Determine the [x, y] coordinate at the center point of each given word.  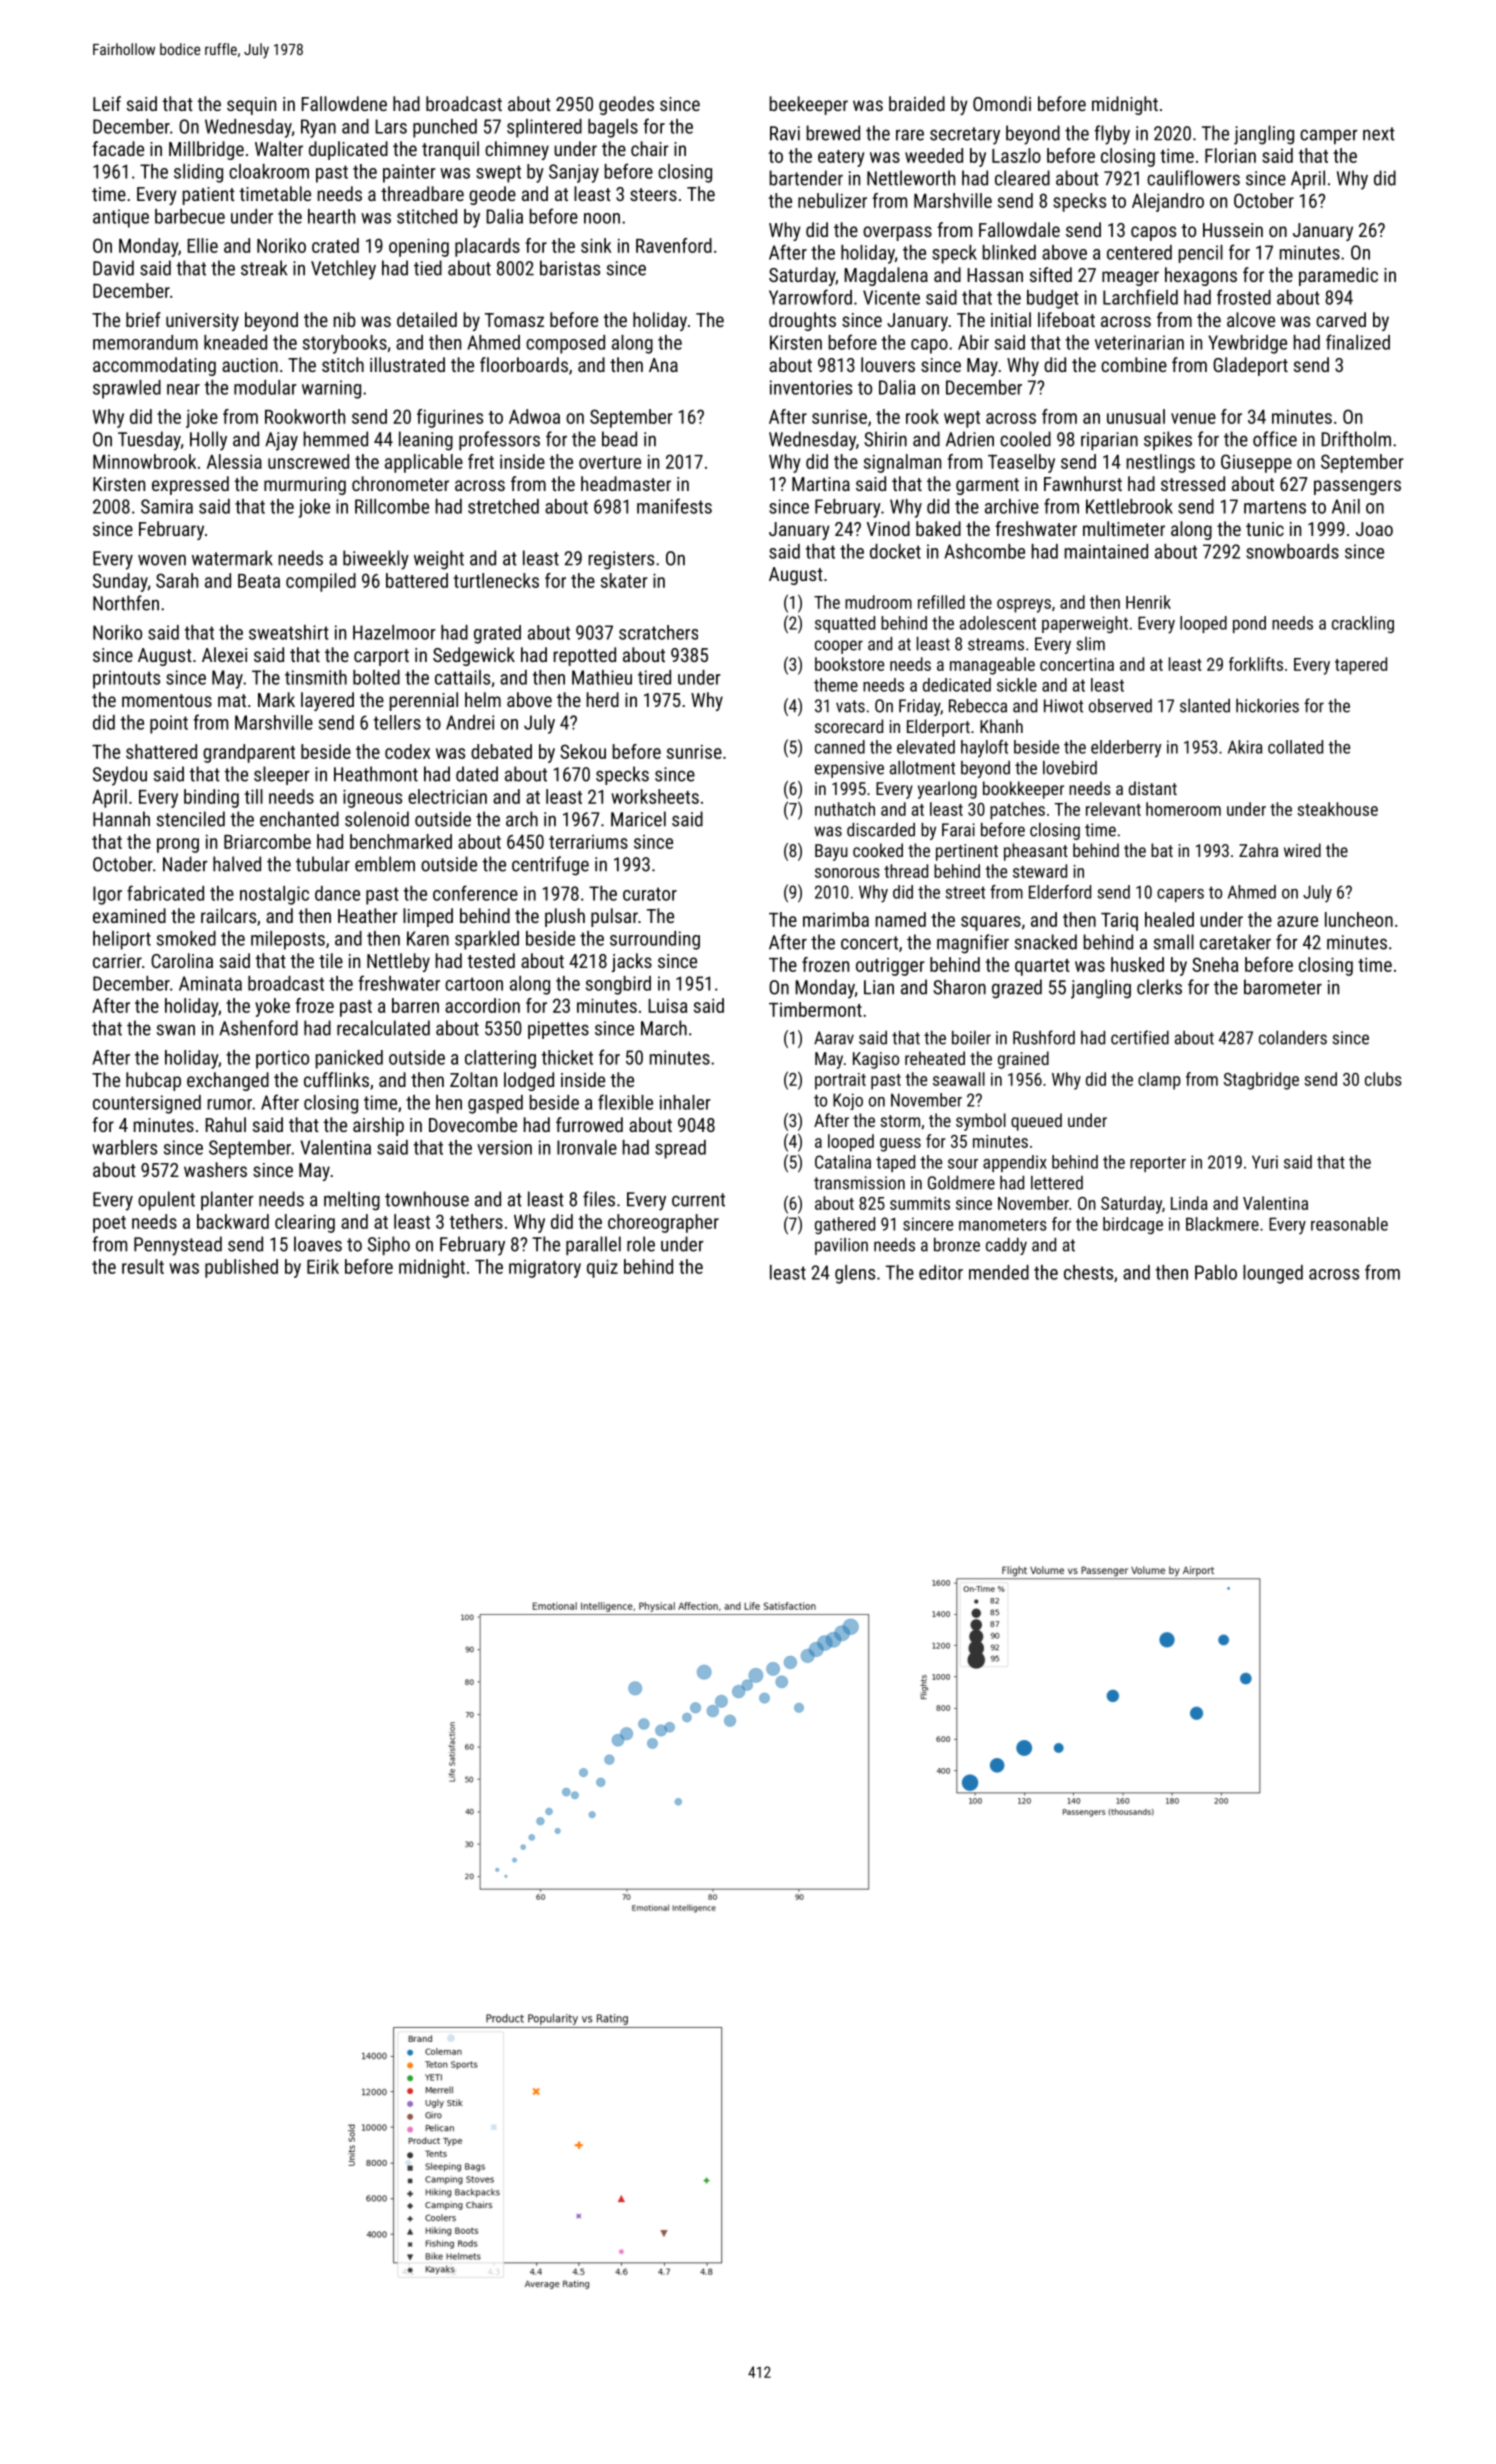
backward [233, 1221]
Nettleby [398, 962]
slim [1091, 644]
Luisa [667, 1005]
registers [621, 560]
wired [1302, 850]
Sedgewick [474, 656]
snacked [1046, 942]
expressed [190, 485]
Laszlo [1016, 155]
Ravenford [674, 245]
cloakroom [269, 171]
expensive [849, 769]
